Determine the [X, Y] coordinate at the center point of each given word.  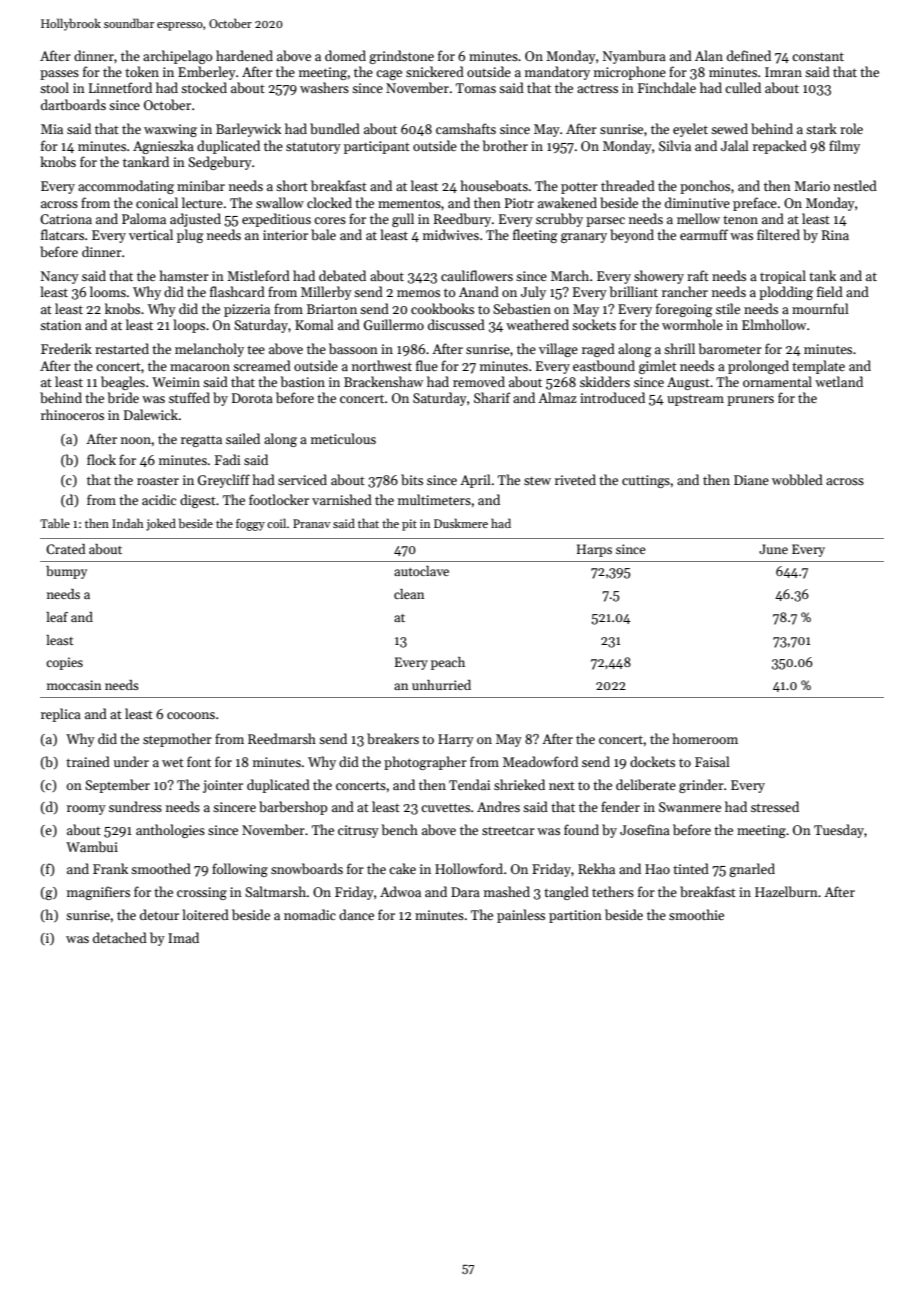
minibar [201, 185]
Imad [183, 937]
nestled [855, 185]
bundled [335, 128]
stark [821, 128]
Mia [52, 129]
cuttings [646, 481]
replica [61, 715]
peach [448, 663]
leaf [57, 617]
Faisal [712, 761]
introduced [612, 397]
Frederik [66, 348]
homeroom [705, 738]
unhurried [441, 685]
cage [389, 75]
